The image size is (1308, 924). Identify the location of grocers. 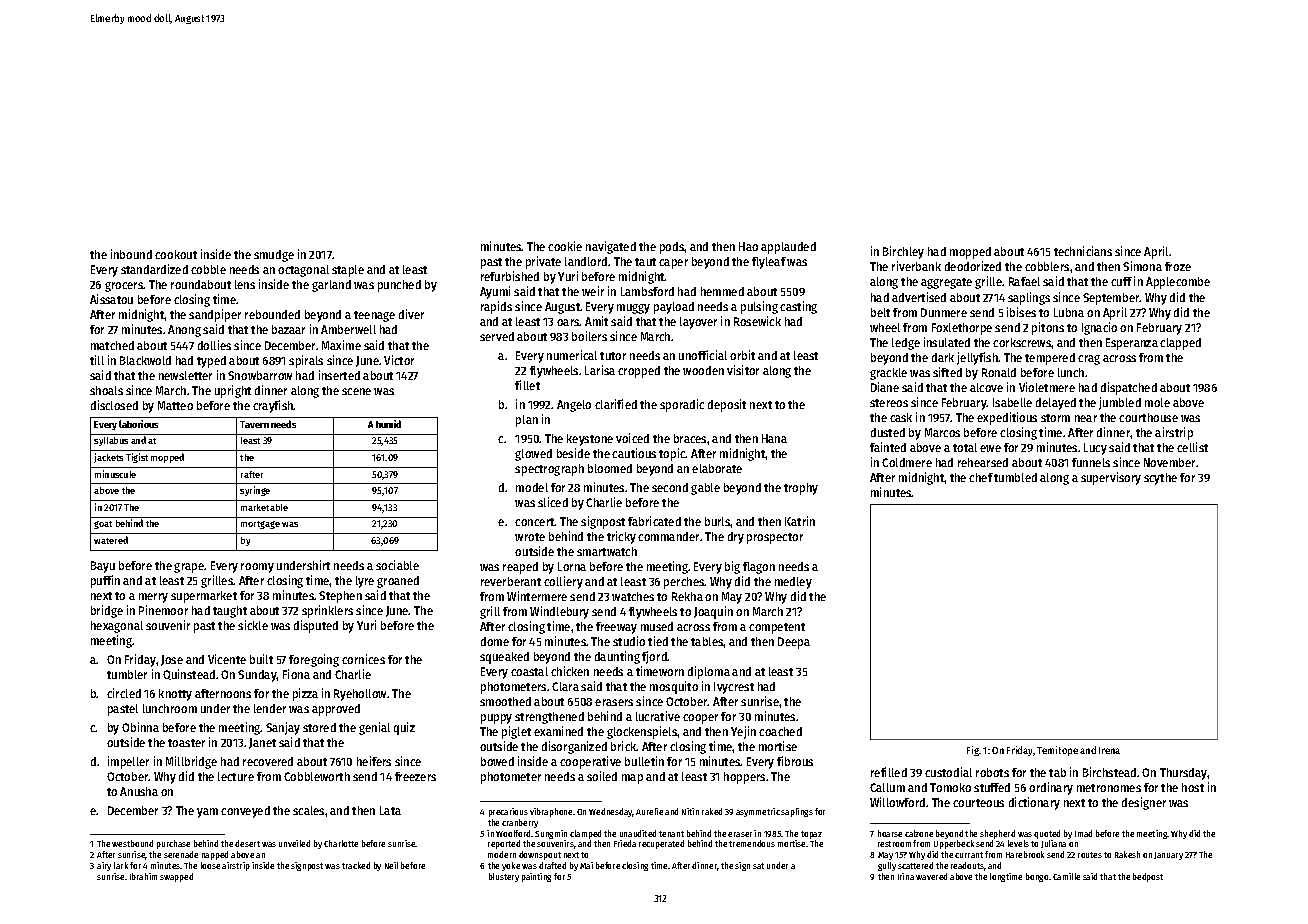
(124, 287).
